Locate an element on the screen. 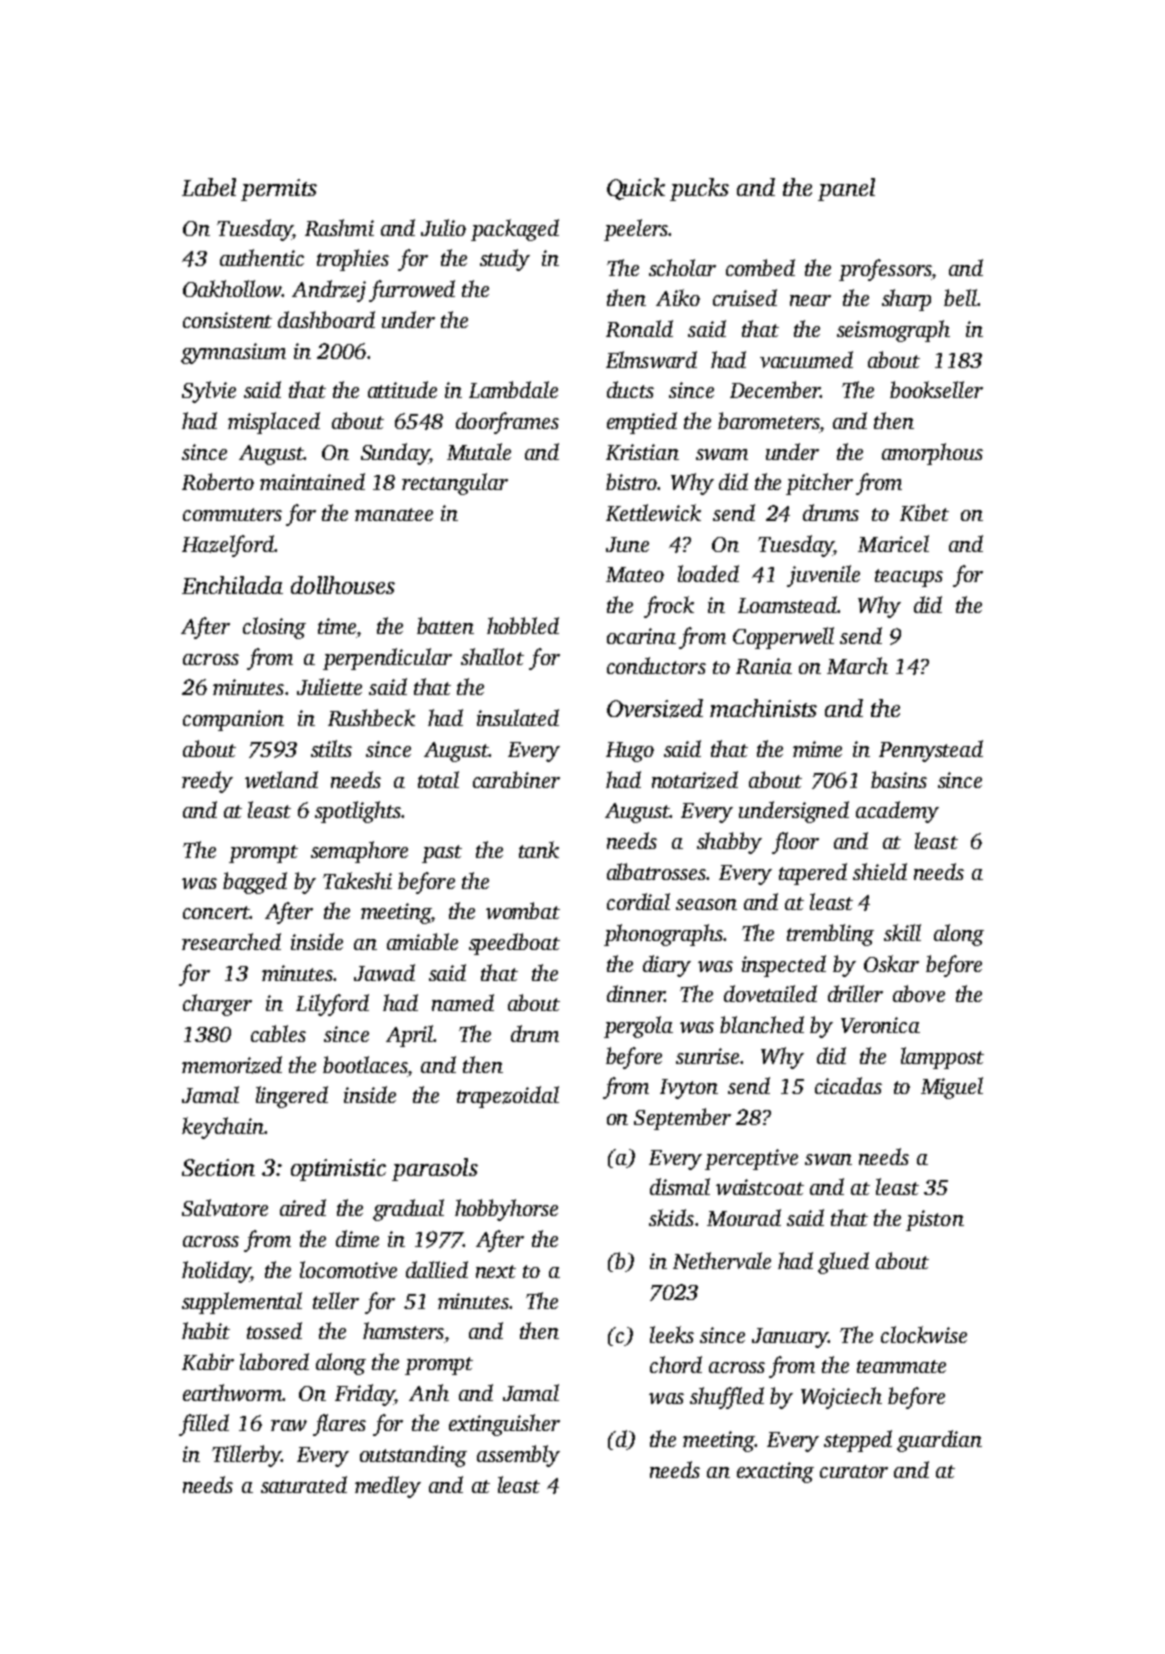  medley is located at coordinates (388, 1487).
